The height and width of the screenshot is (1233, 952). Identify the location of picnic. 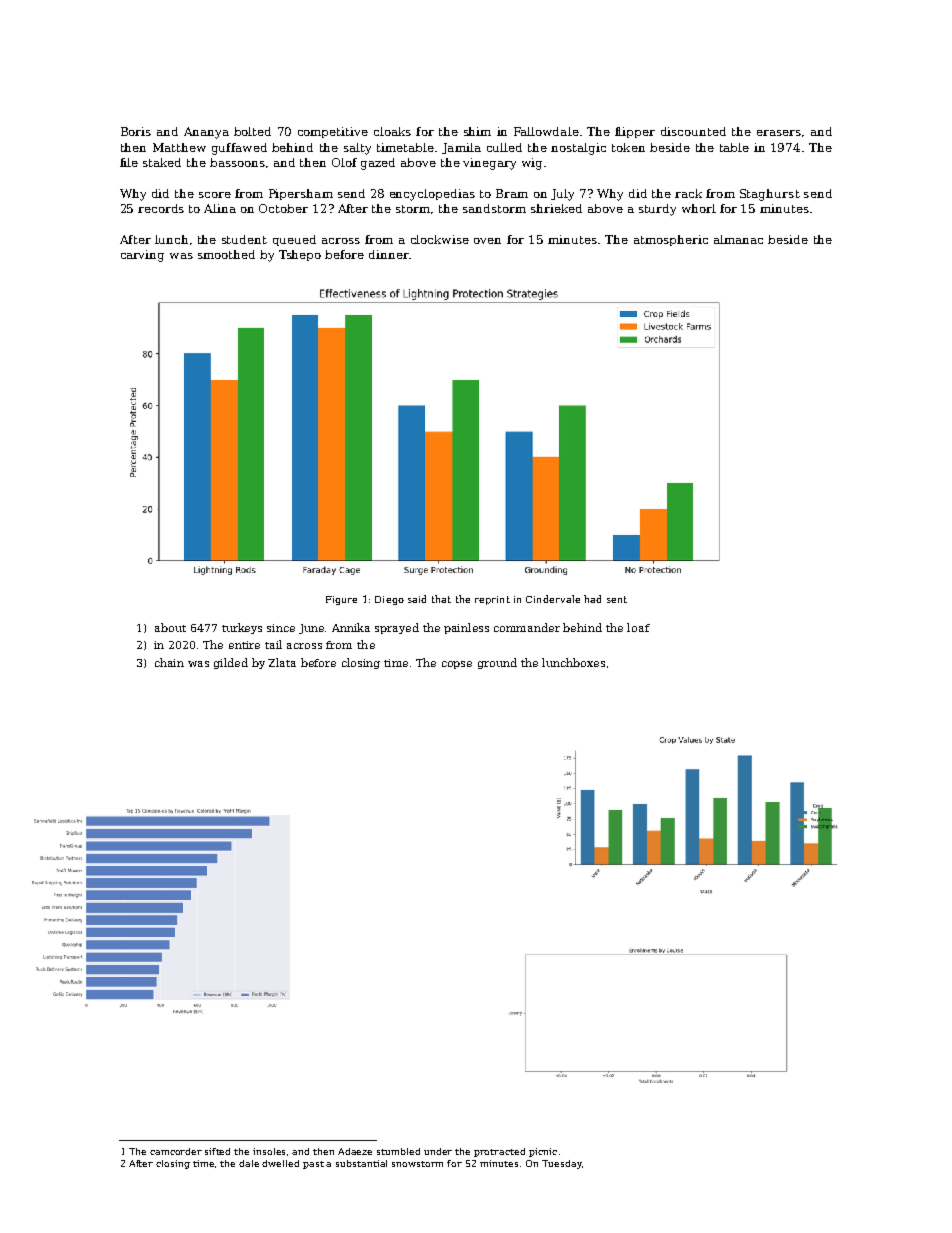
(543, 1152).
